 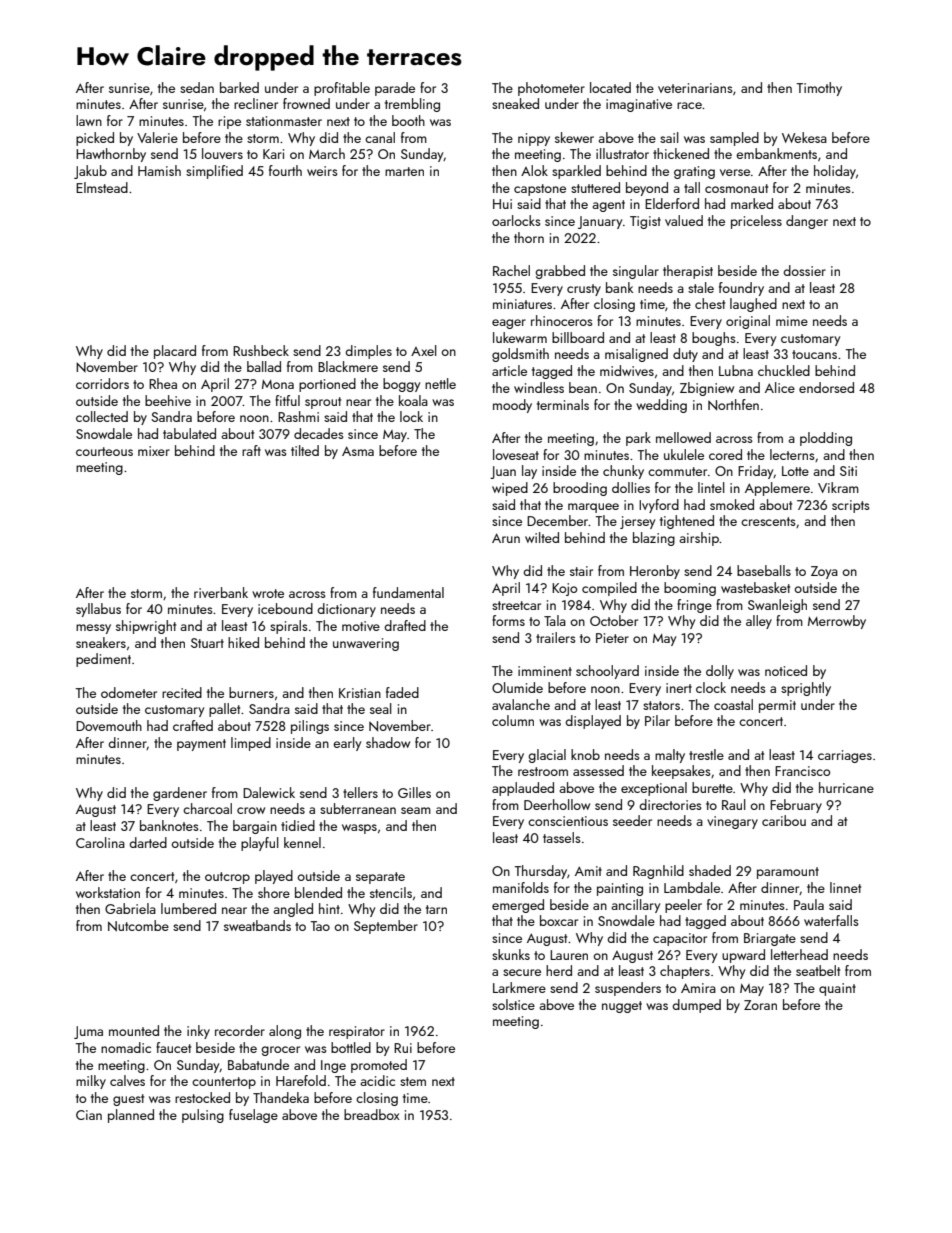 What do you see at coordinates (89, 120) in the document?
I see `lawn` at bounding box center [89, 120].
